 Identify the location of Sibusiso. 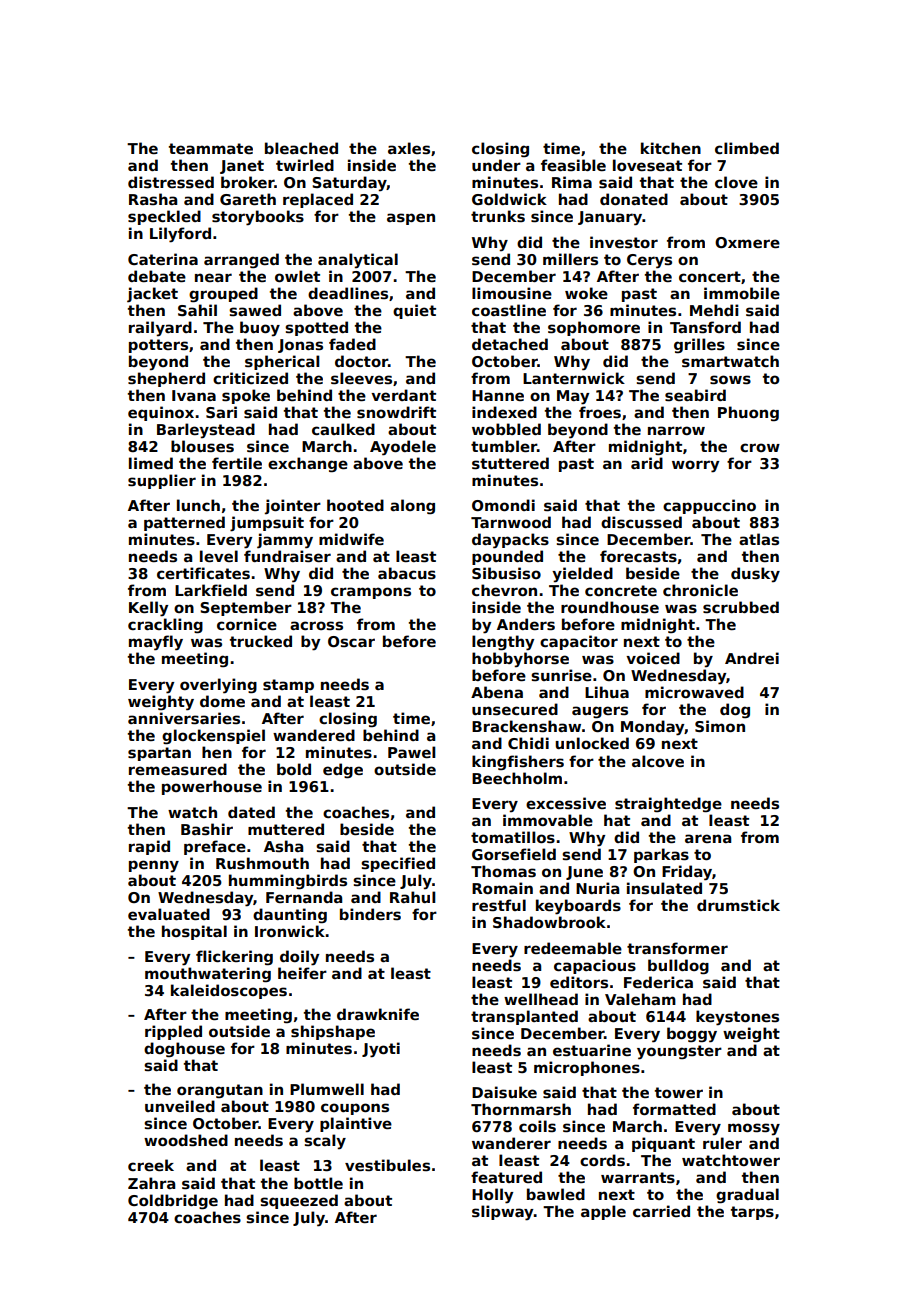
(506, 573).
